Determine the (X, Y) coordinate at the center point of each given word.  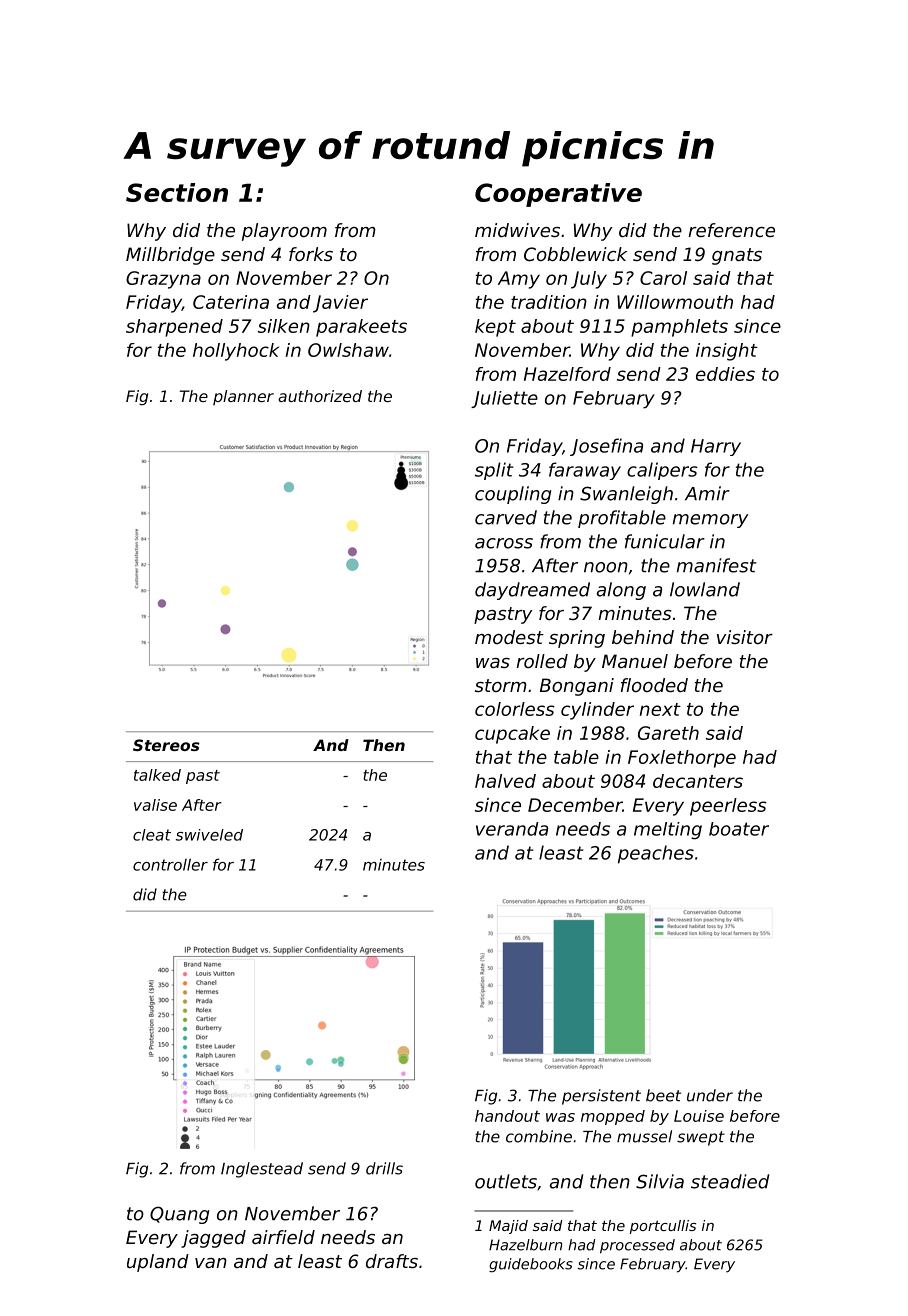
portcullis (663, 1227)
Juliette (504, 399)
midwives (517, 230)
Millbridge (170, 256)
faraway (585, 471)
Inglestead (262, 1170)
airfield (283, 1237)
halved (505, 781)
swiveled (209, 835)
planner (243, 397)
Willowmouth (675, 302)
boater (739, 829)
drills (384, 1168)
